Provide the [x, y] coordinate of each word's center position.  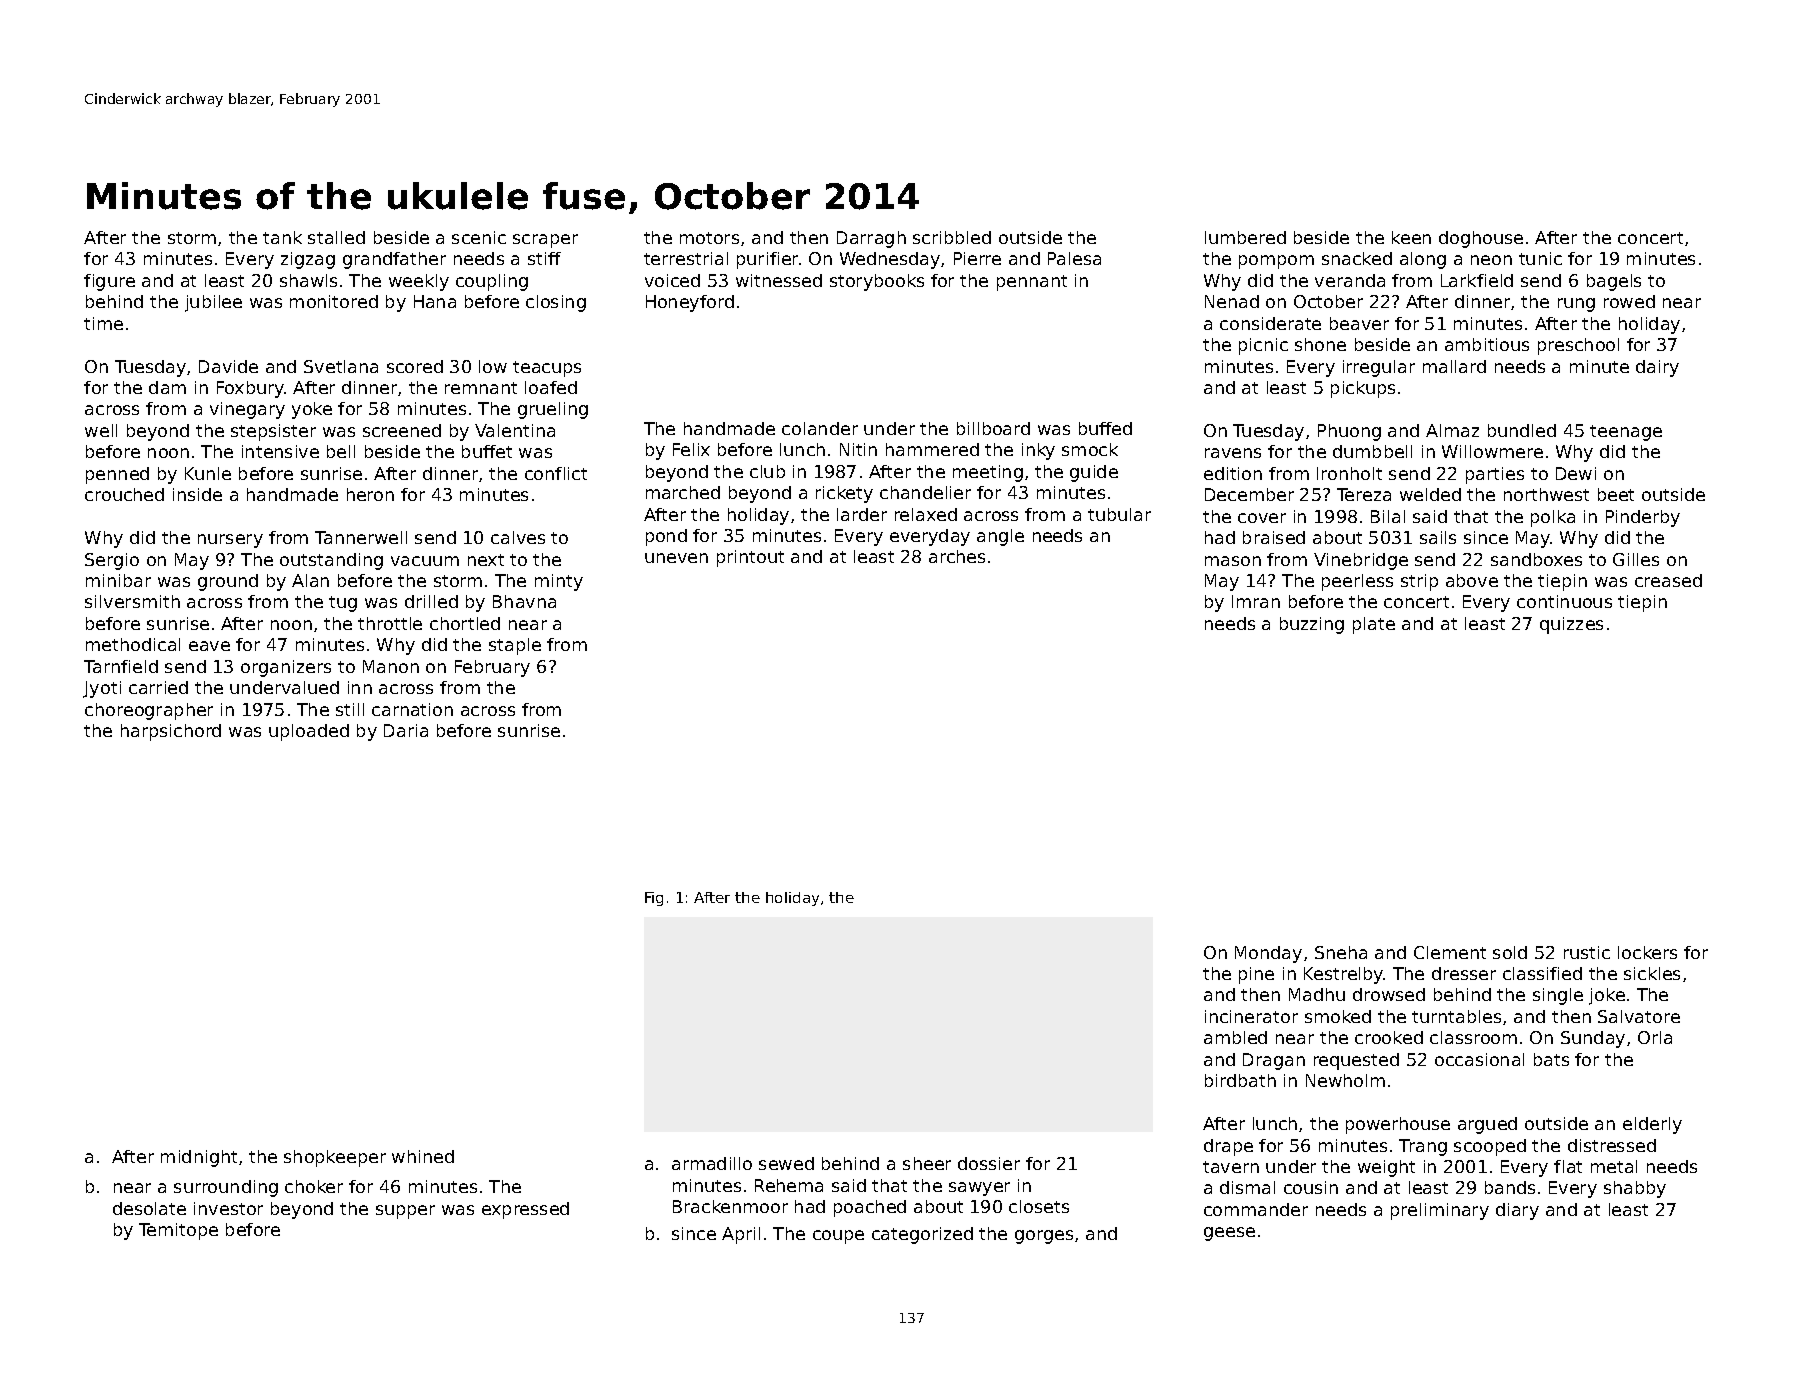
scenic [479, 237]
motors [709, 238]
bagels [1614, 282]
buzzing [1312, 625]
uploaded [309, 732]
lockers [1647, 952]
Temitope [178, 1231]
